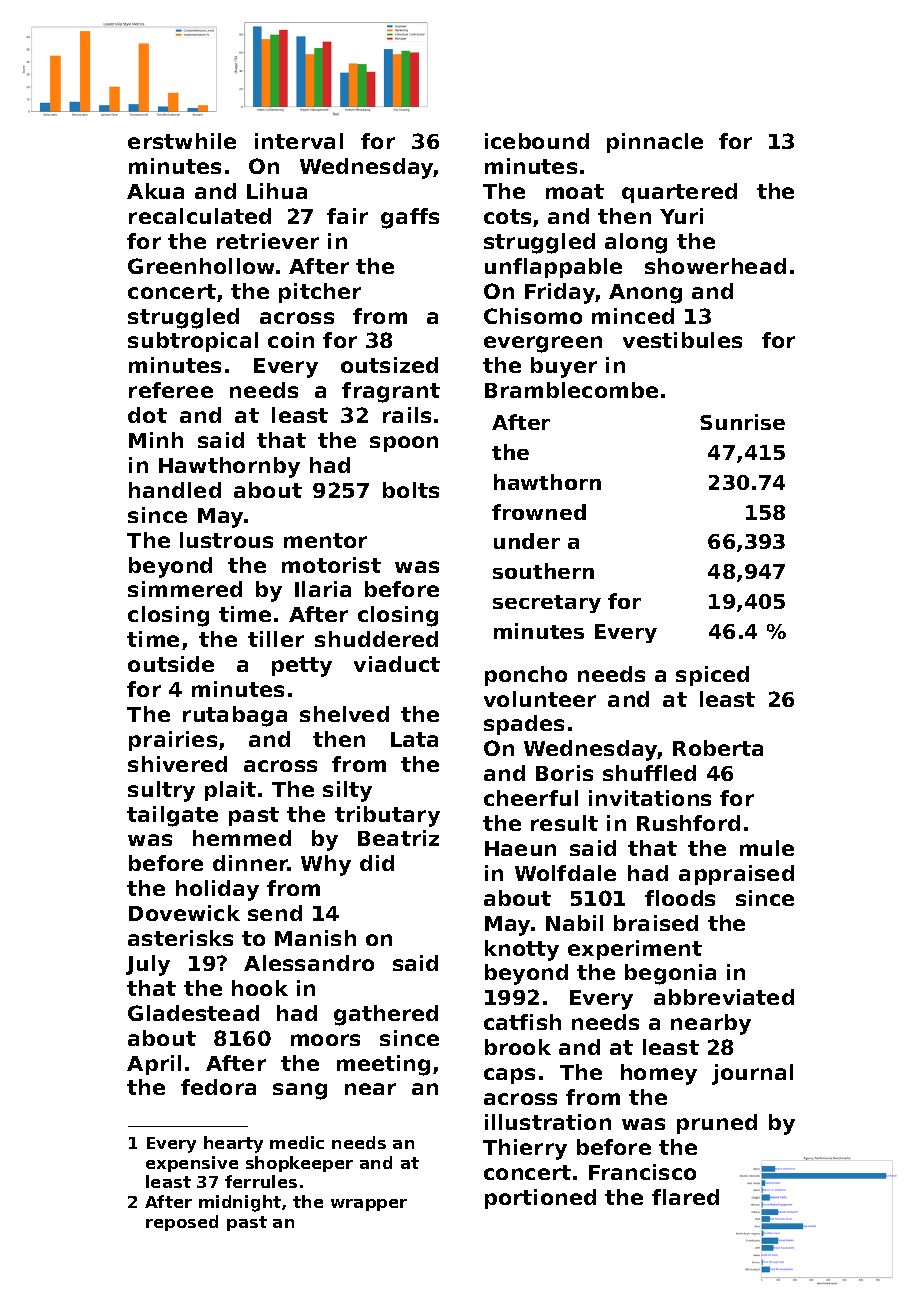 This screenshot has height=1311, width=924. What do you see at coordinates (411, 490) in the screenshot?
I see `bolts` at bounding box center [411, 490].
